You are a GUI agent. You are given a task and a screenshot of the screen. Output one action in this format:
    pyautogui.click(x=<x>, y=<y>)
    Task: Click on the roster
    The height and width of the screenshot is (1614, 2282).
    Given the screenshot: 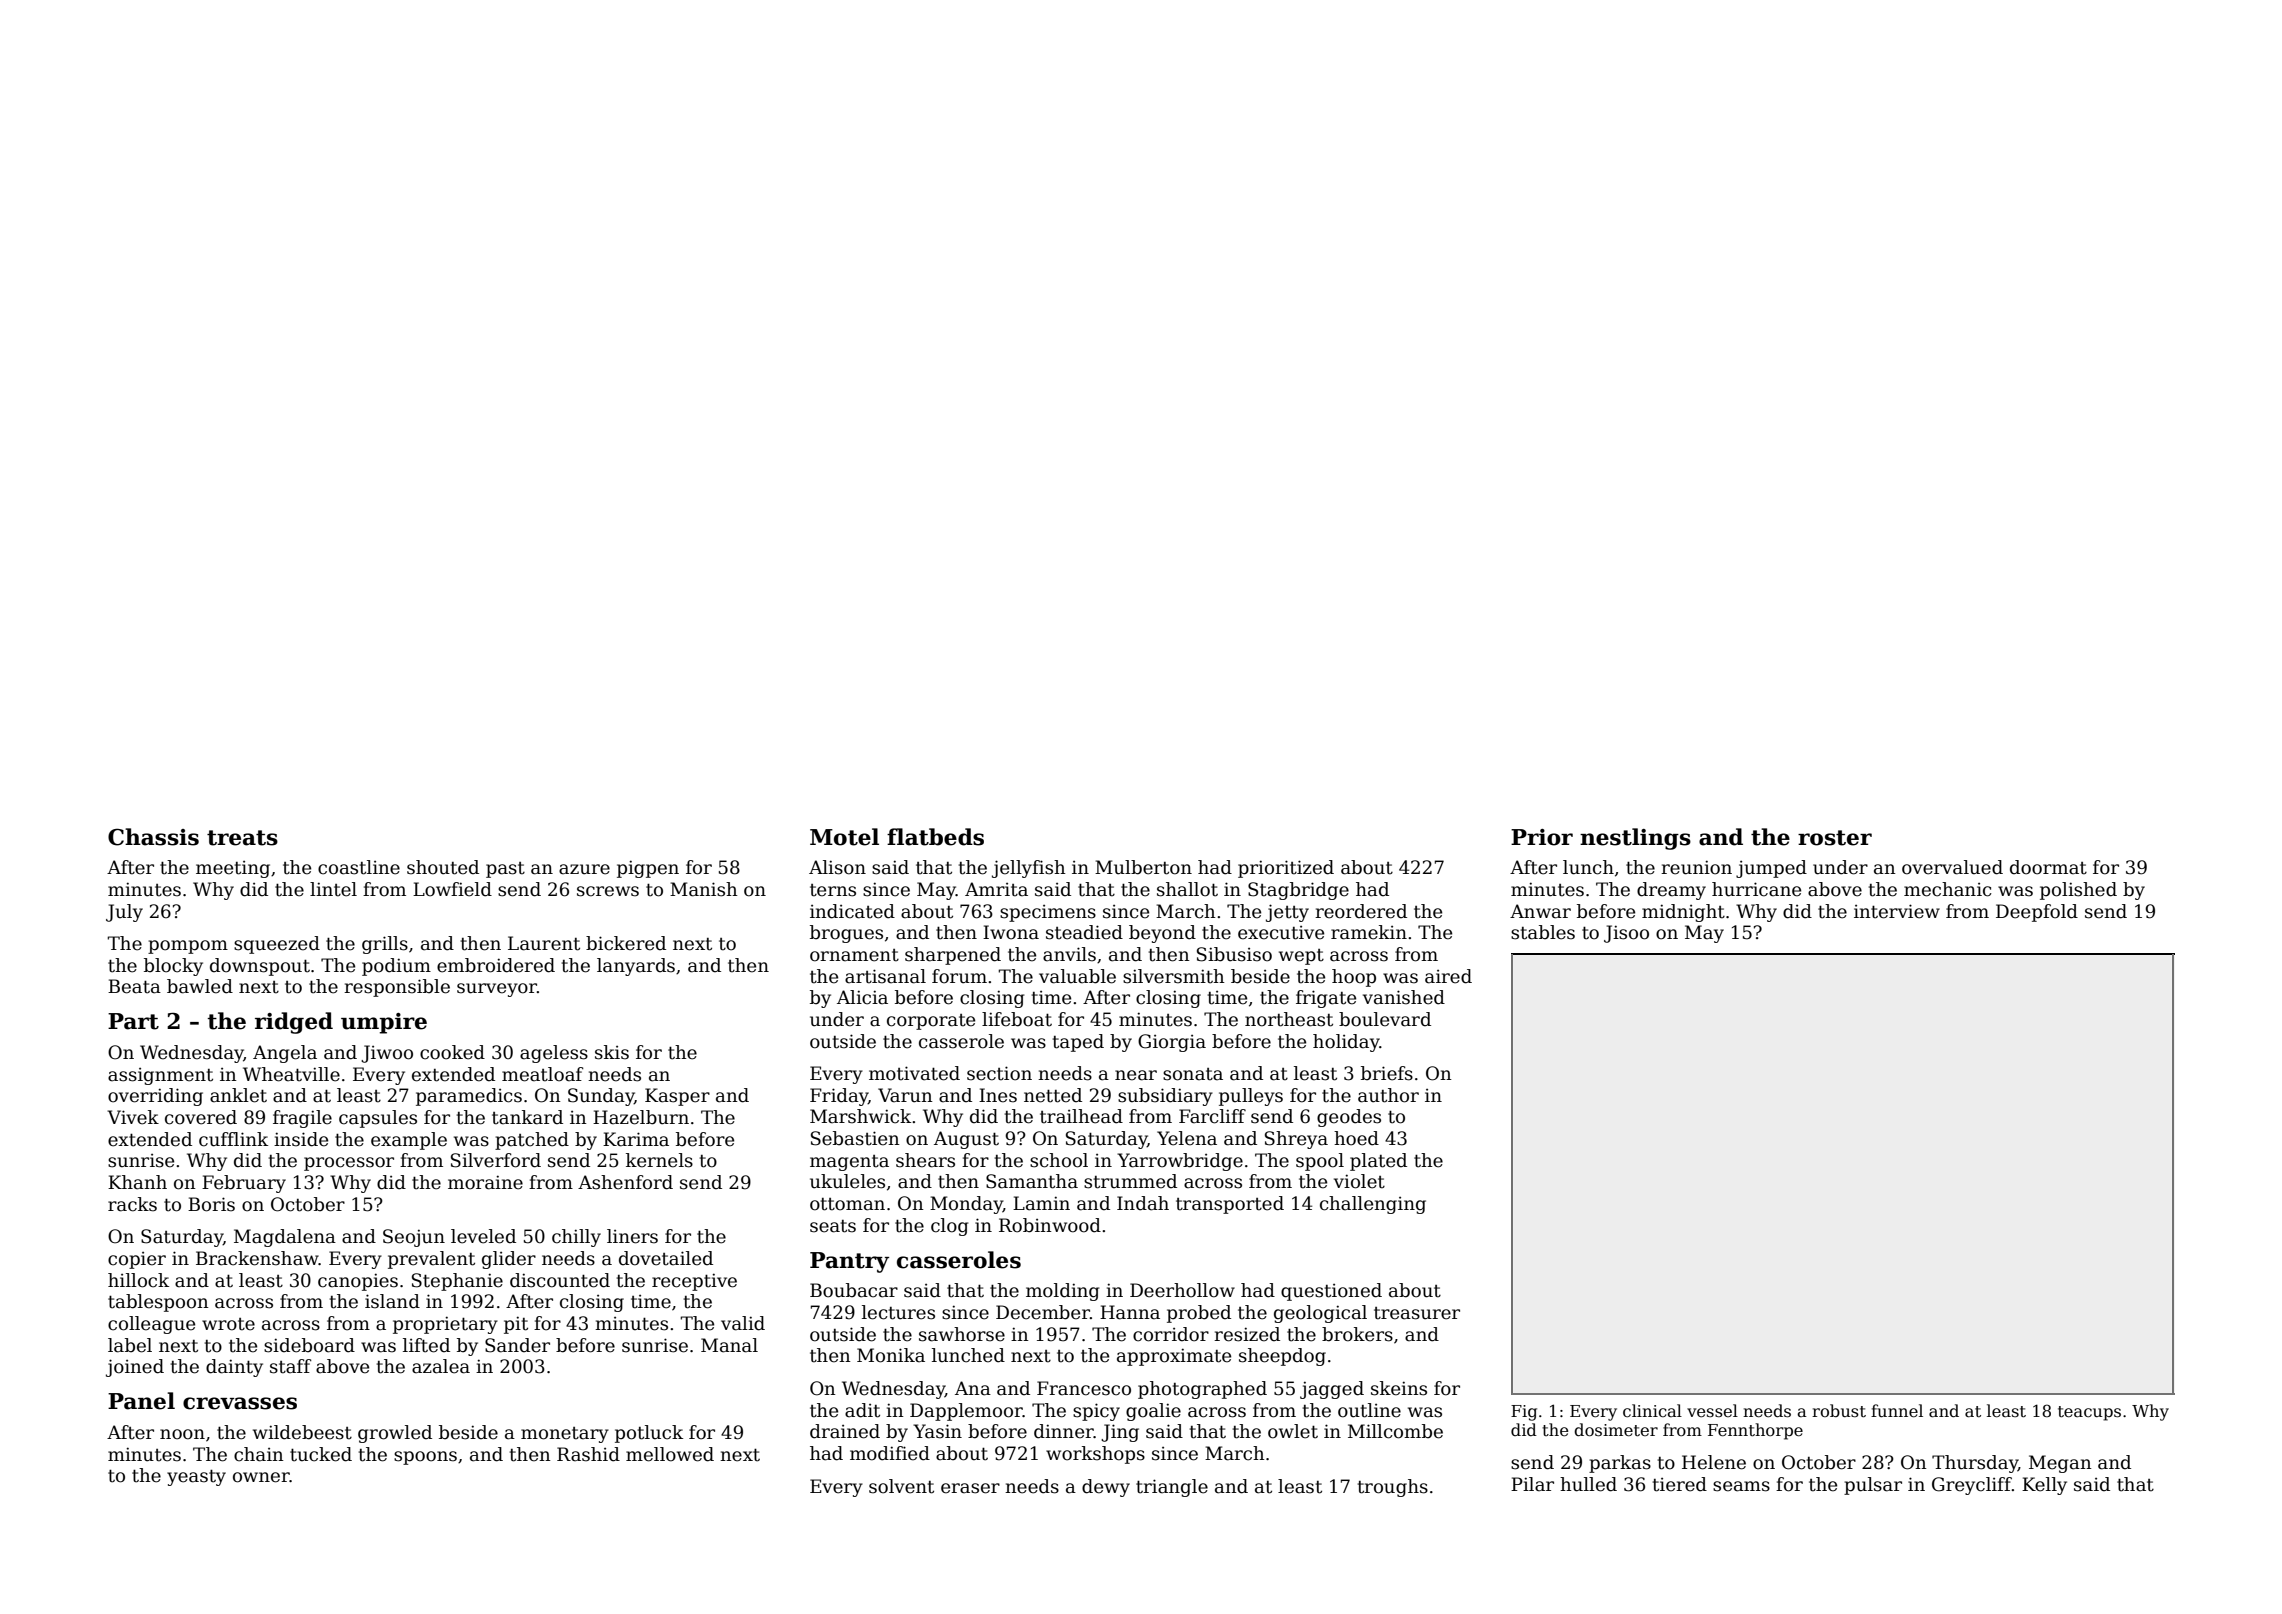 What is the action you would take?
    pyautogui.click(x=1835, y=838)
